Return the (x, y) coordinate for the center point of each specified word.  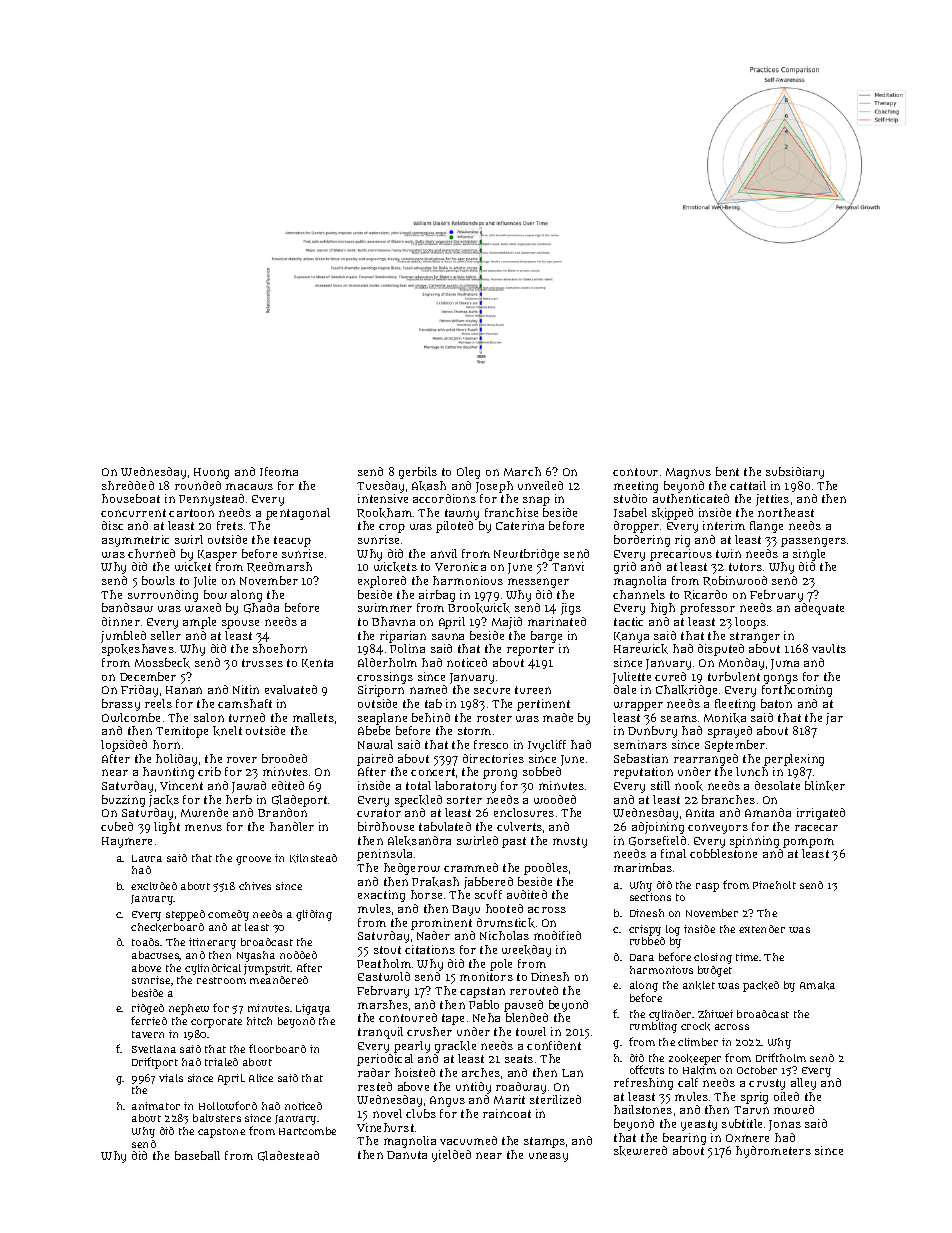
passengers (813, 542)
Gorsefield (657, 841)
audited (527, 894)
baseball (197, 1155)
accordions (444, 498)
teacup (292, 541)
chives (255, 886)
